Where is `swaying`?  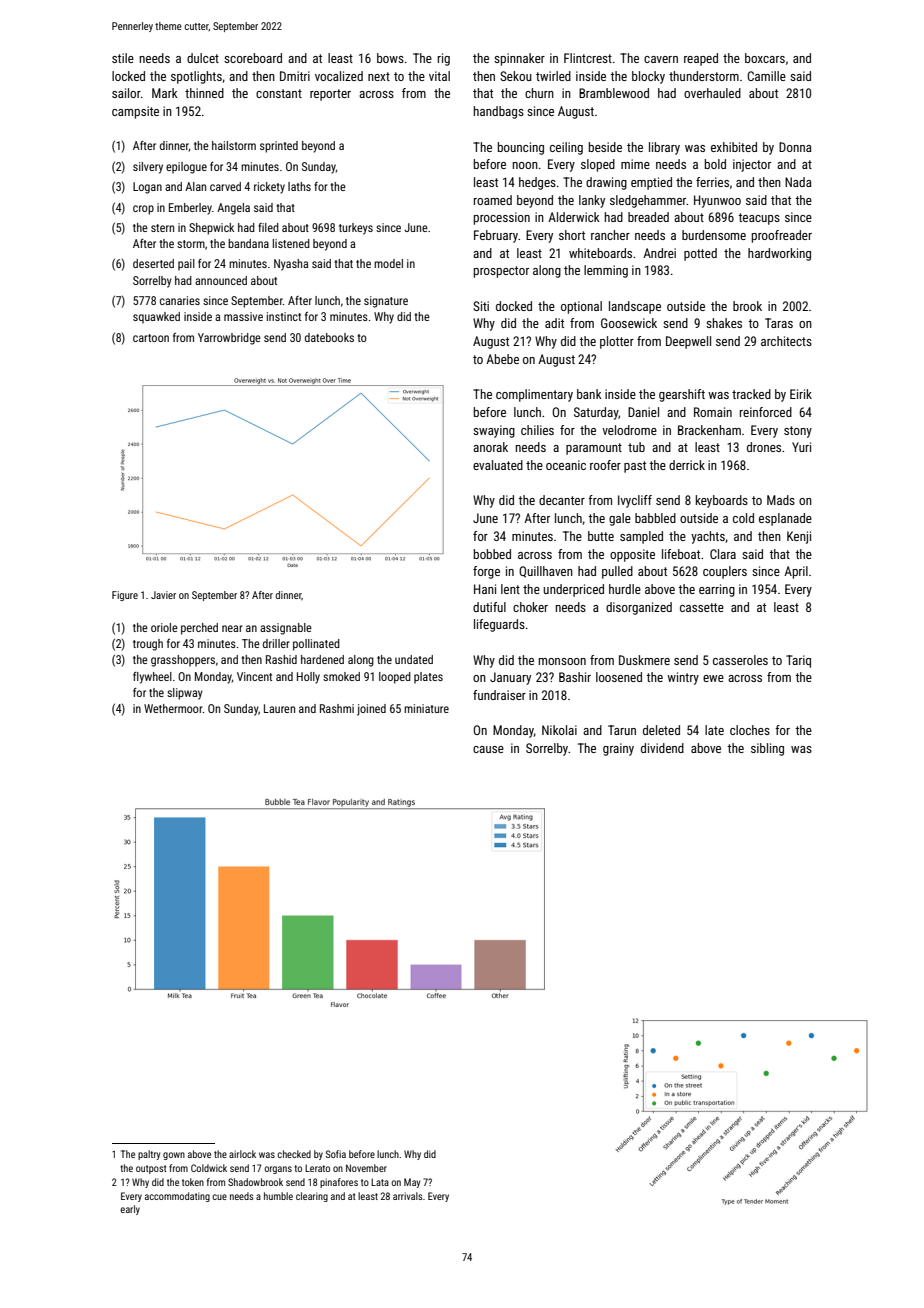 swaying is located at coordinates (494, 431).
